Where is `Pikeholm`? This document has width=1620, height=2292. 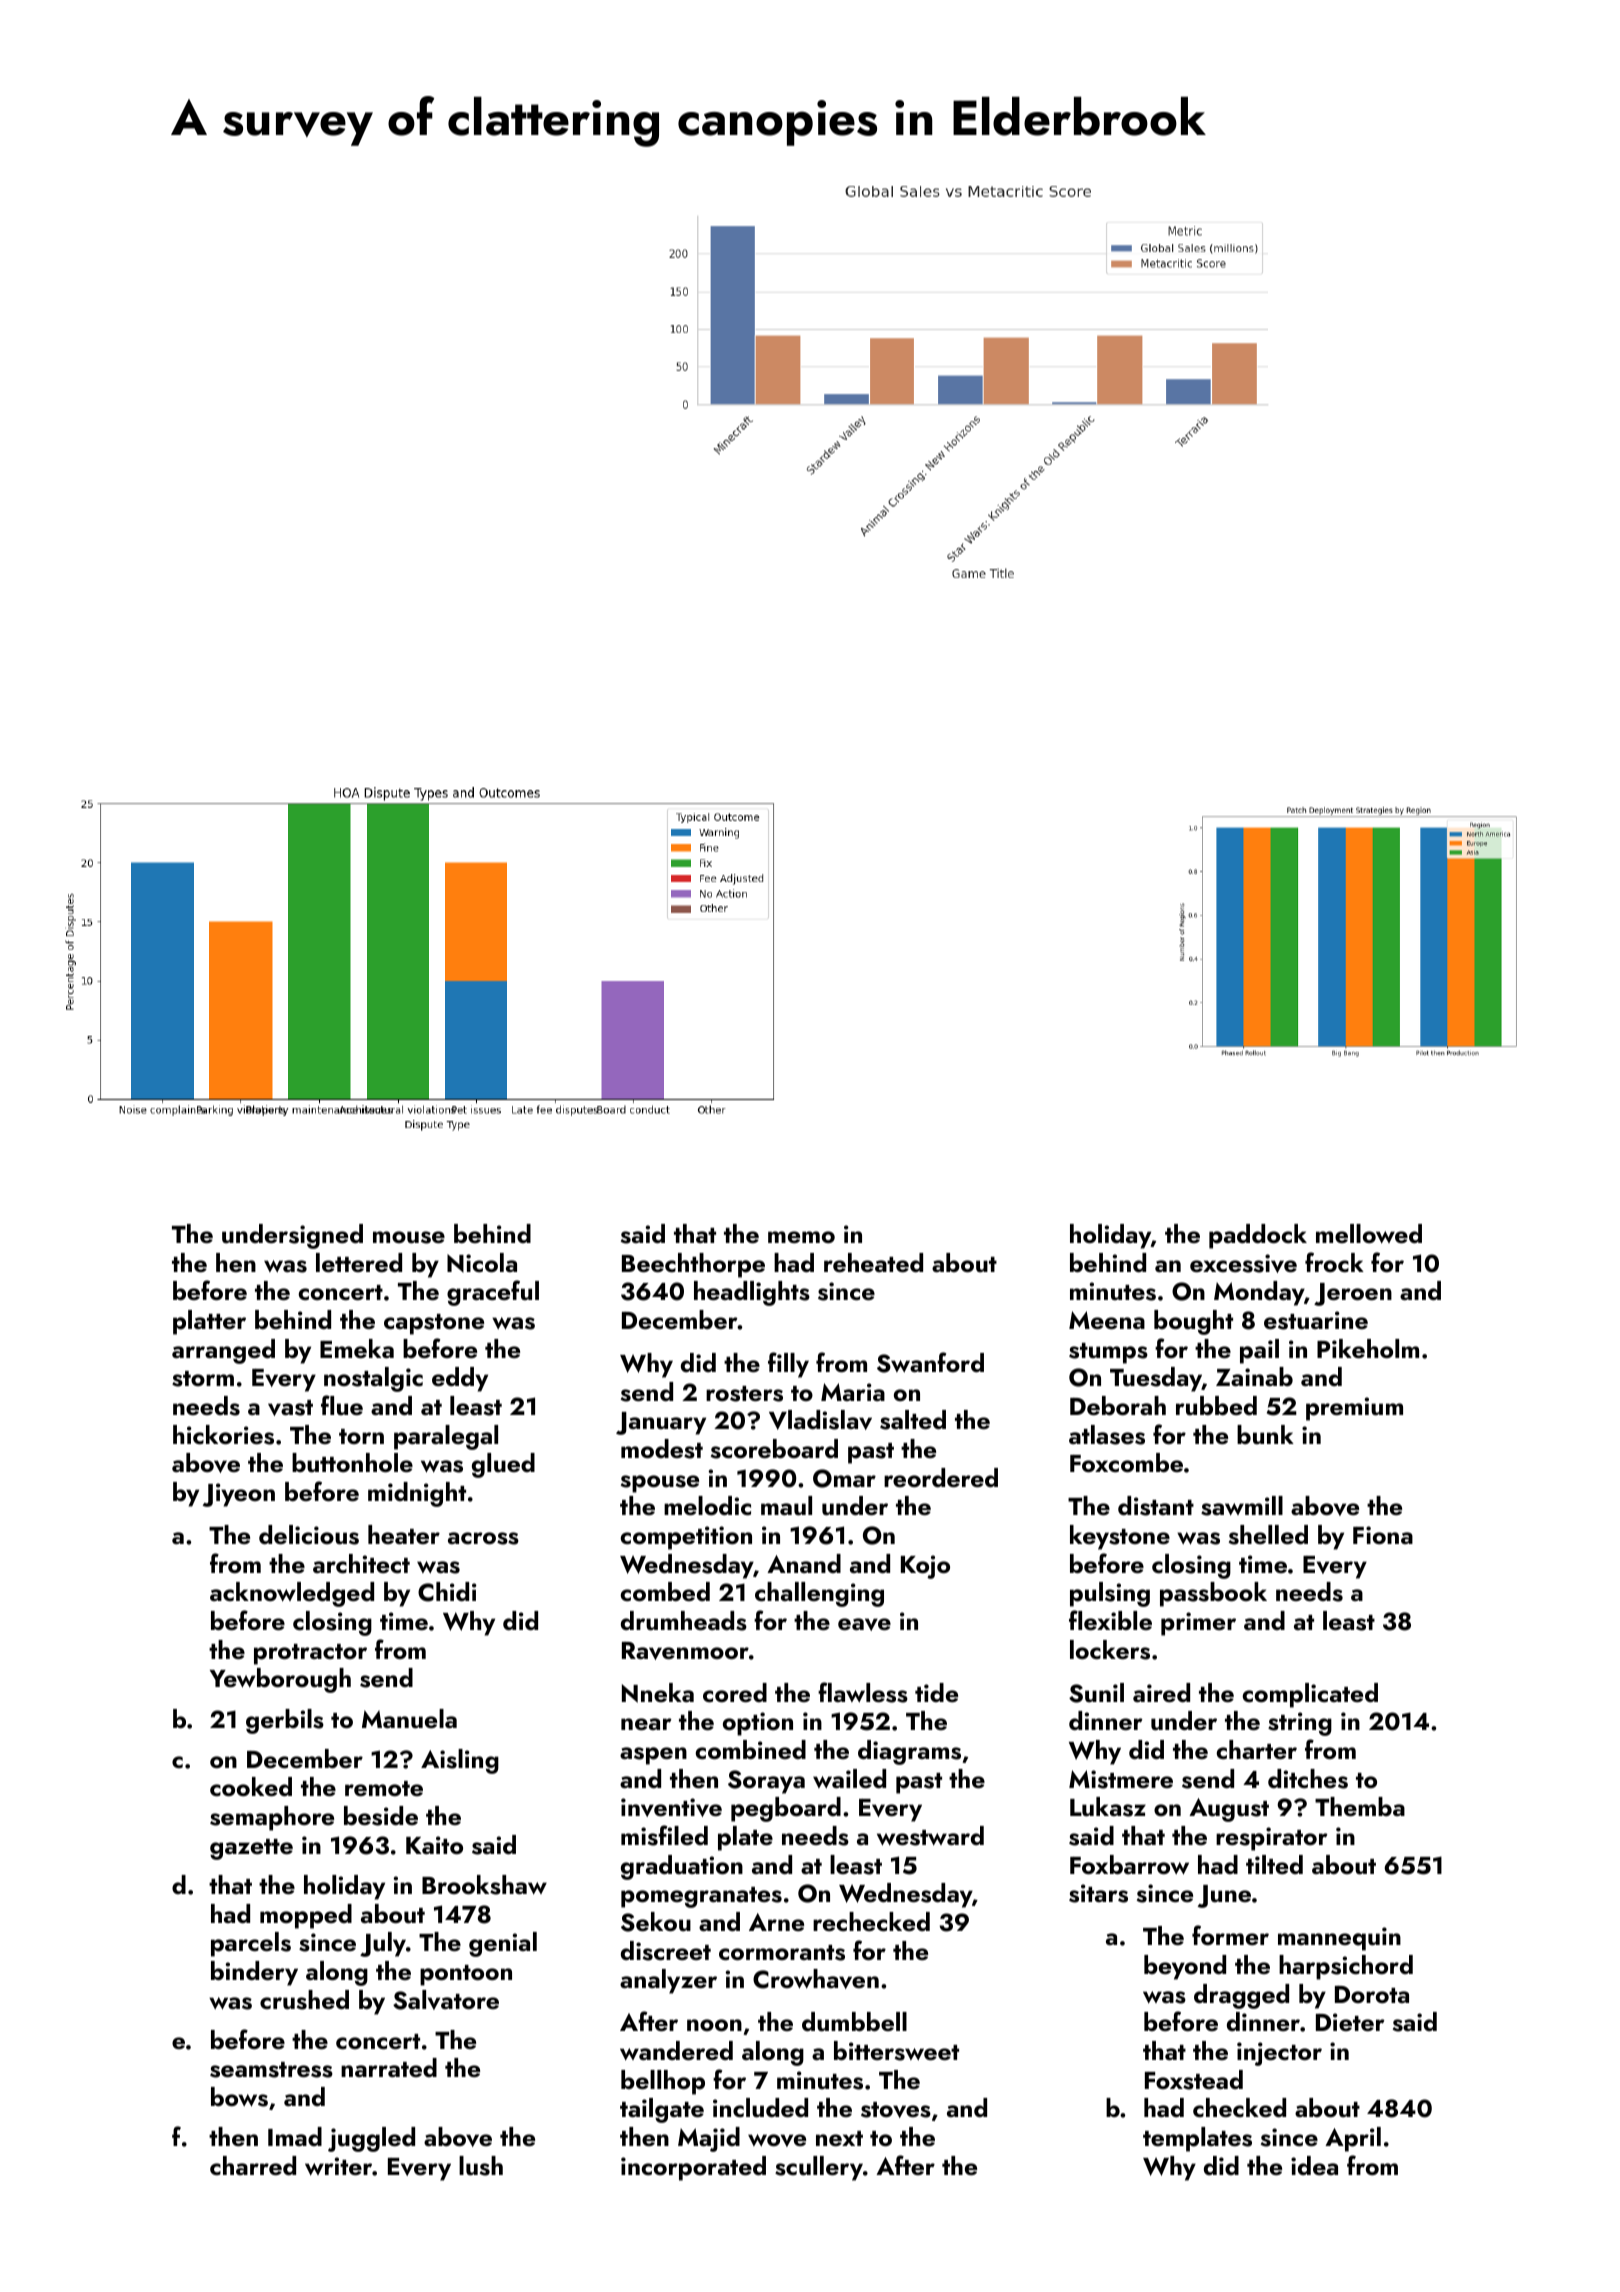
Pikeholm is located at coordinates (1368, 1348).
